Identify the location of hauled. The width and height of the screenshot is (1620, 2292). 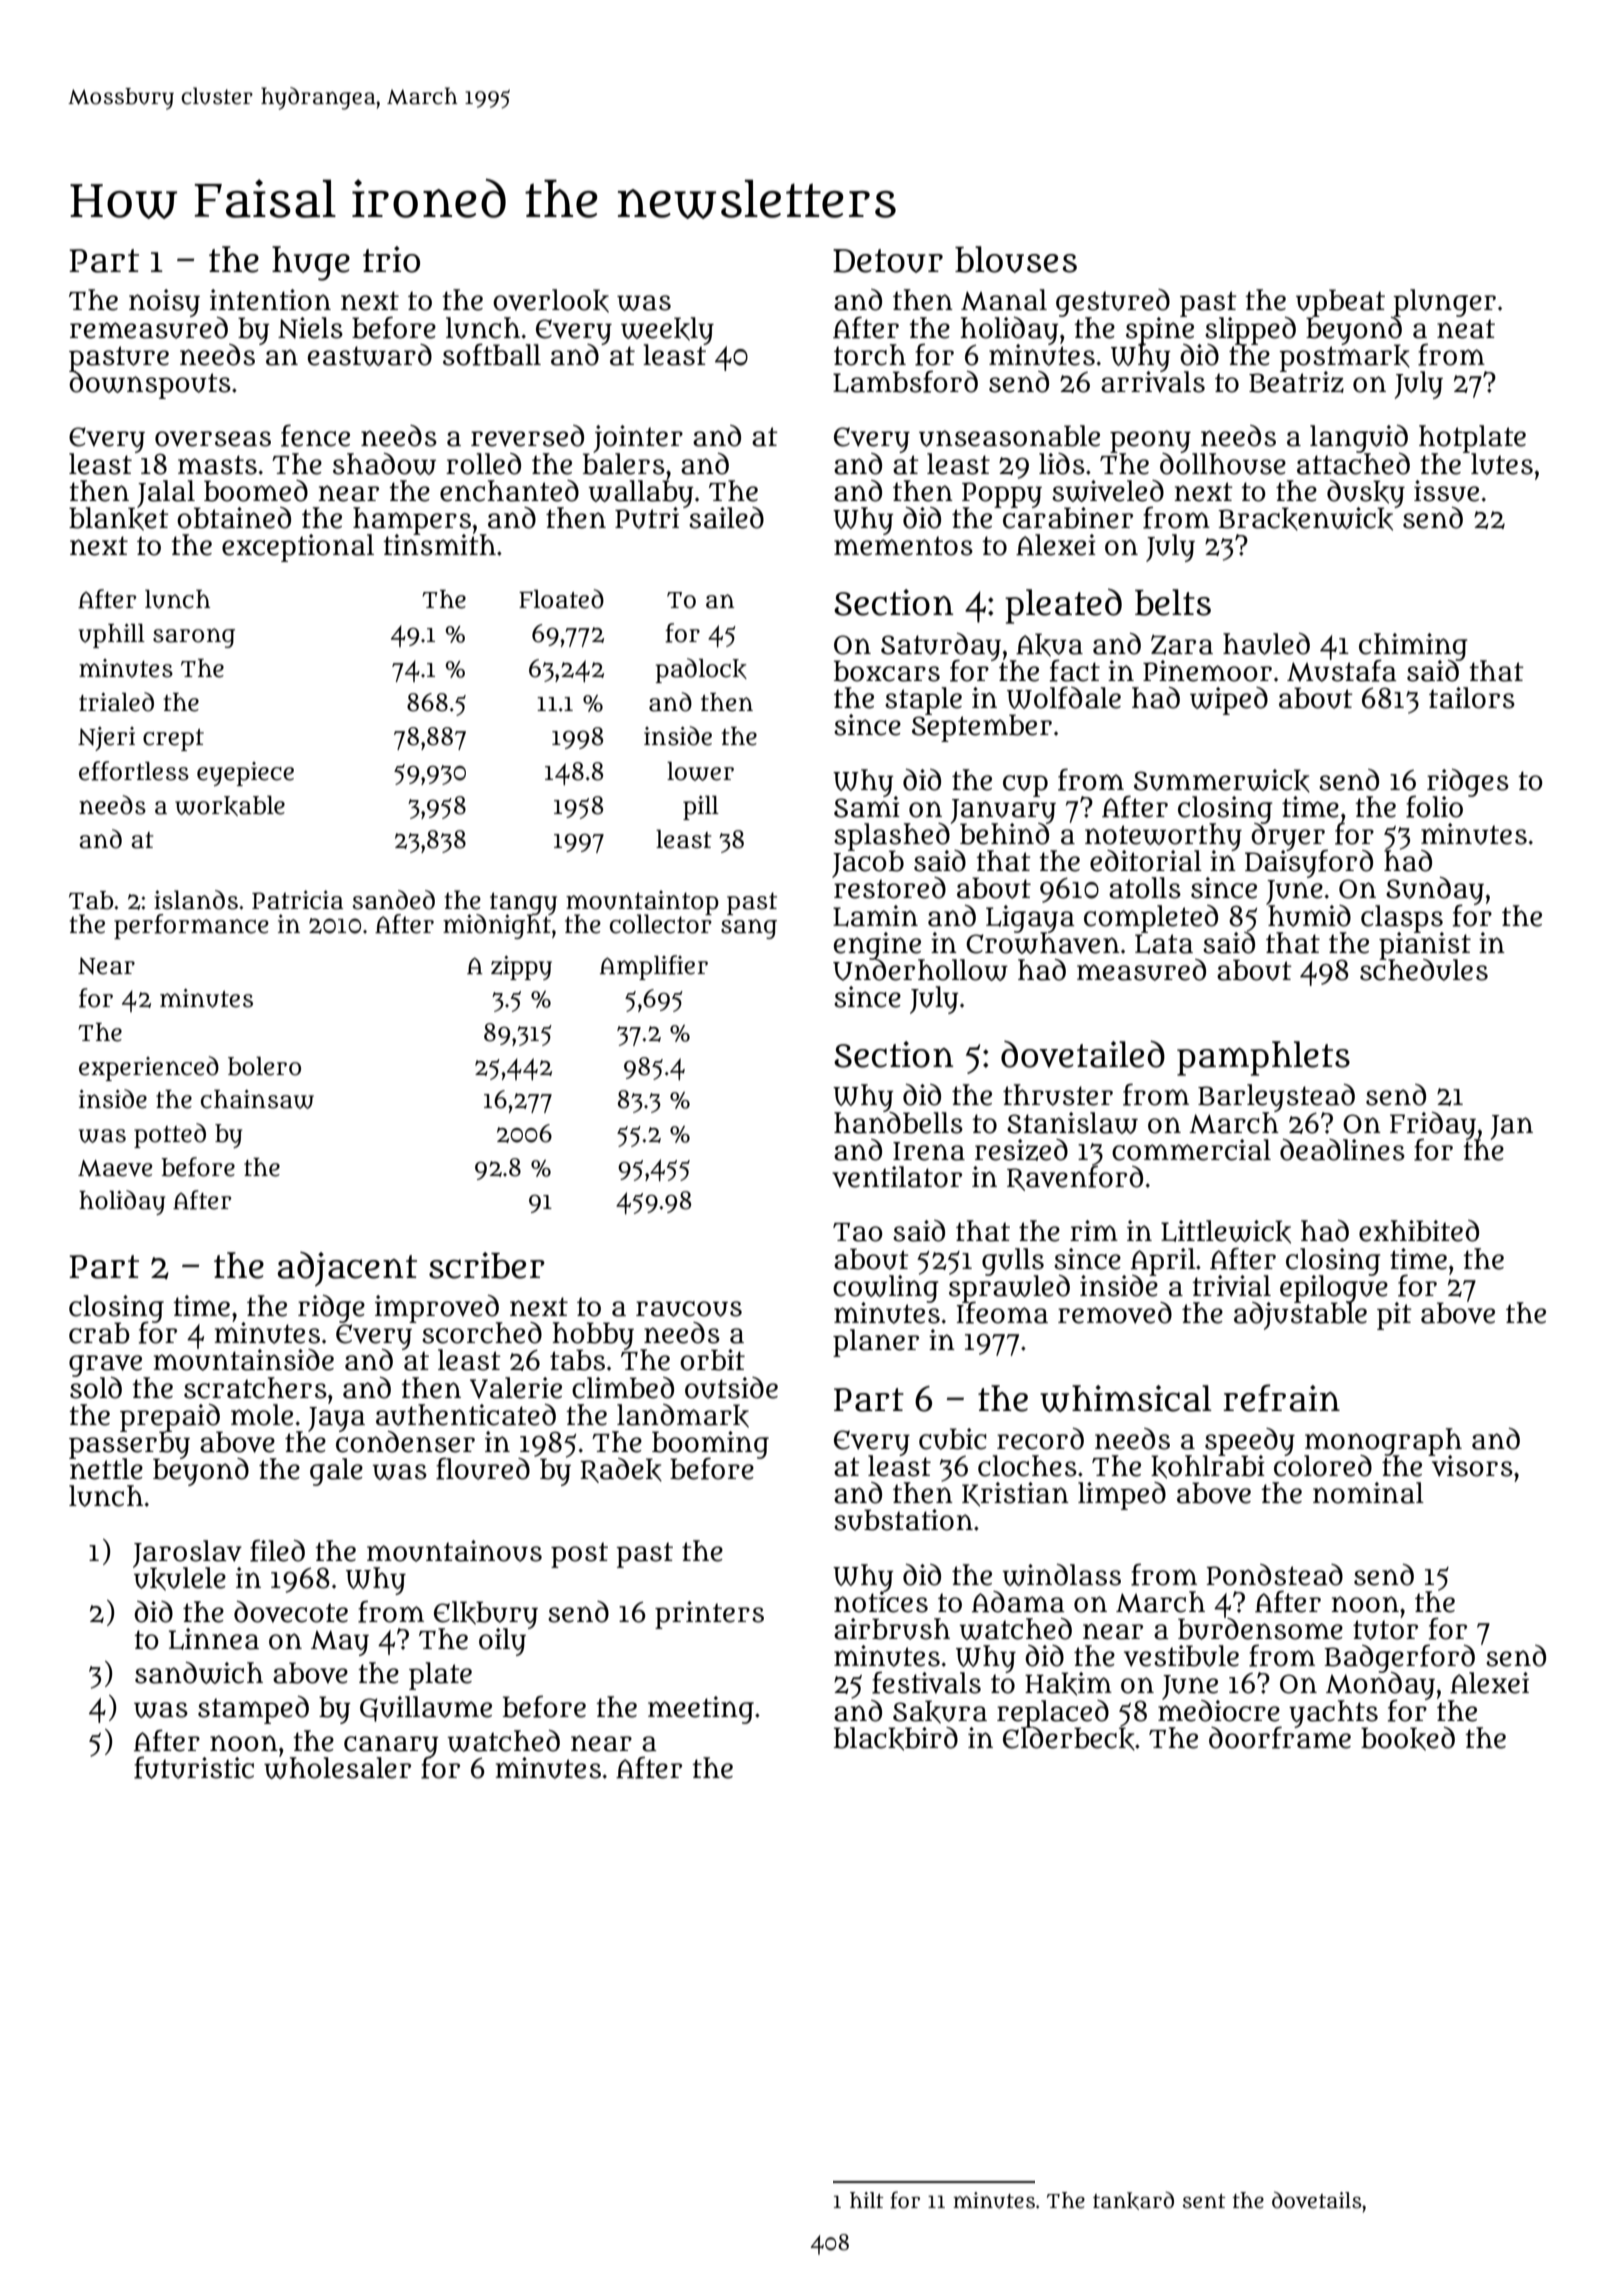
(1266, 644).
